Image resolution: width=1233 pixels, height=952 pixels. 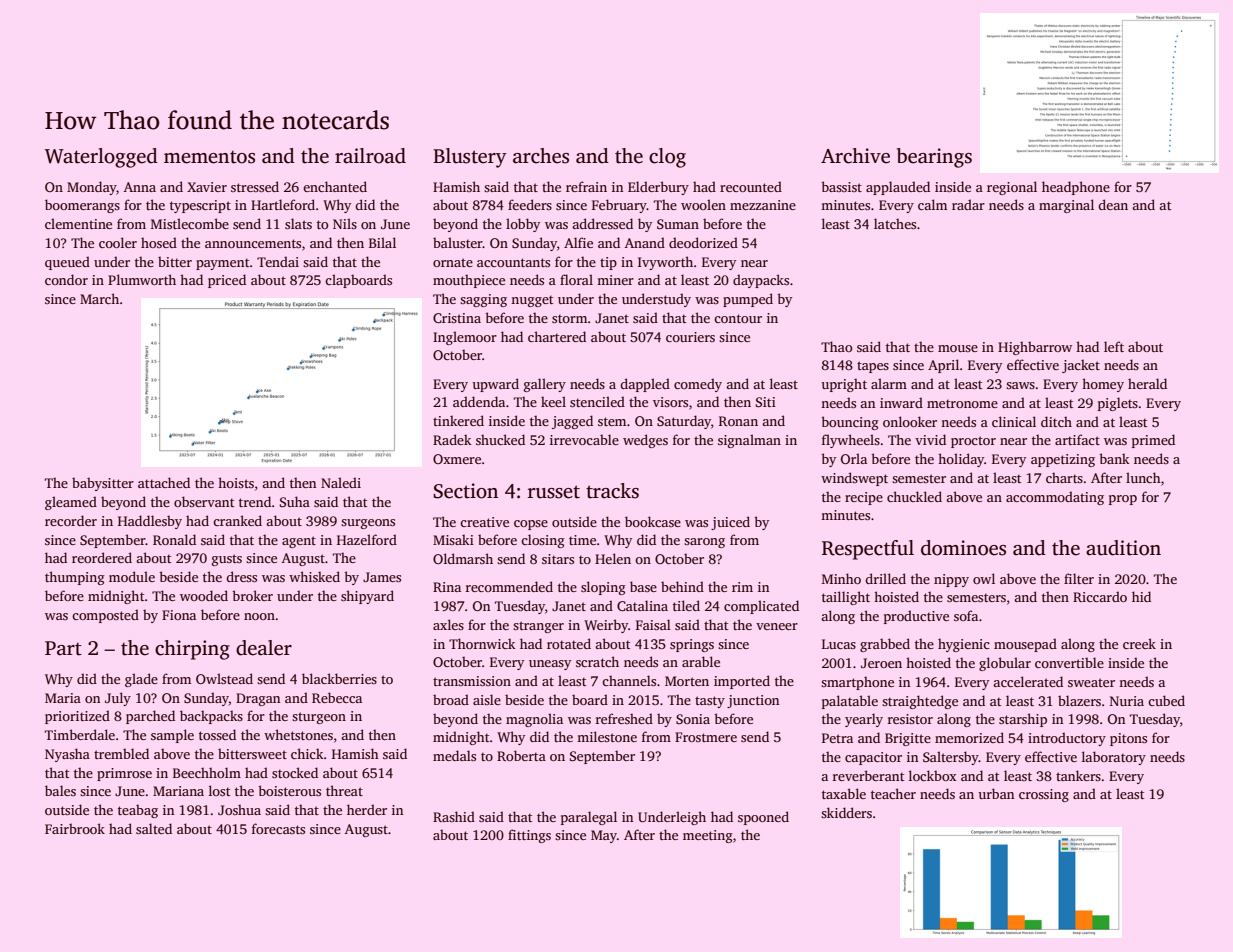 What do you see at coordinates (934, 158) in the document?
I see `bearings` at bounding box center [934, 158].
